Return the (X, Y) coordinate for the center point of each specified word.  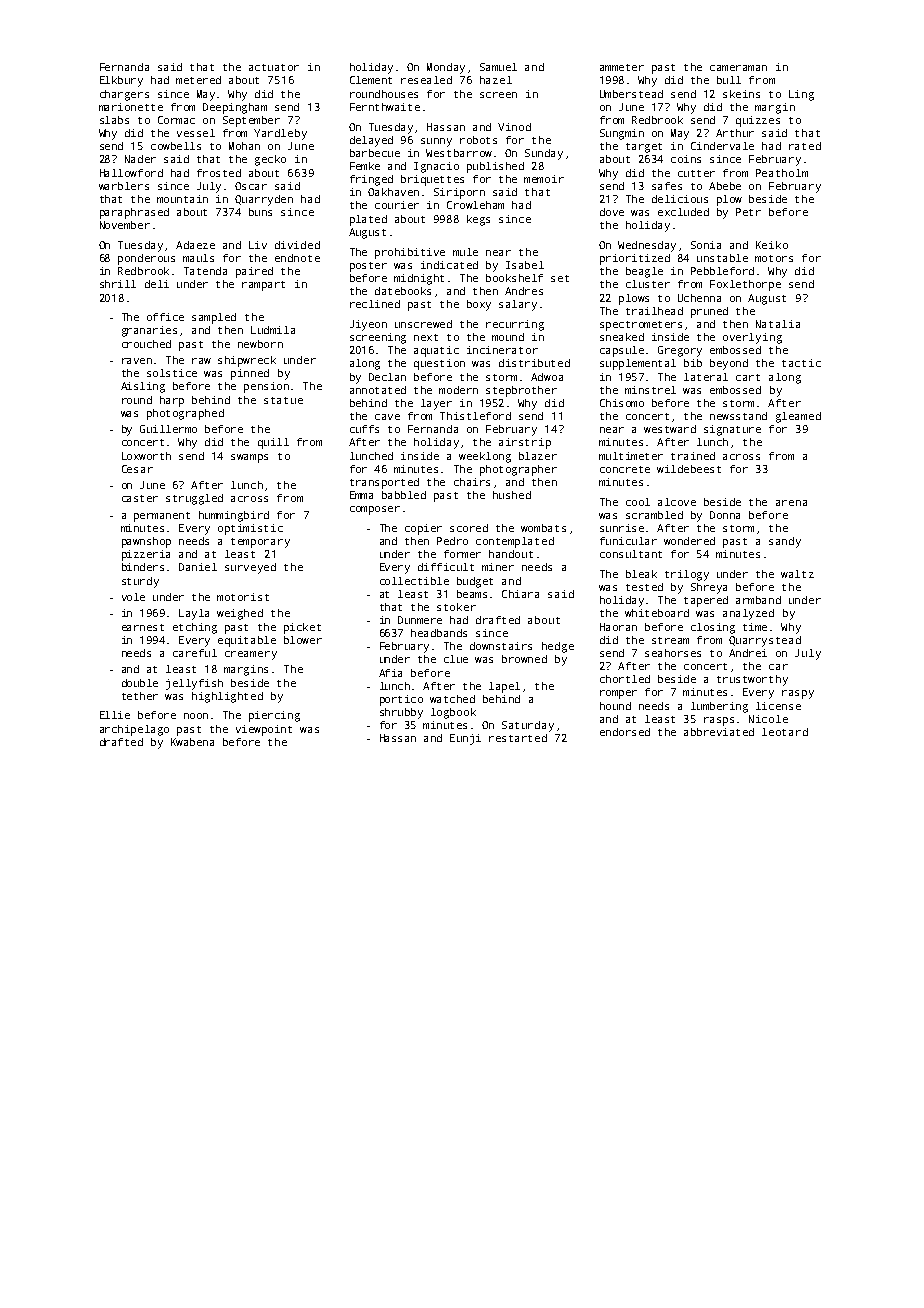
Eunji (465, 739)
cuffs (364, 429)
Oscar (251, 186)
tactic (801, 363)
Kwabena (192, 742)
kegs (478, 220)
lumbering (719, 707)
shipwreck (247, 361)
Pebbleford (722, 271)
